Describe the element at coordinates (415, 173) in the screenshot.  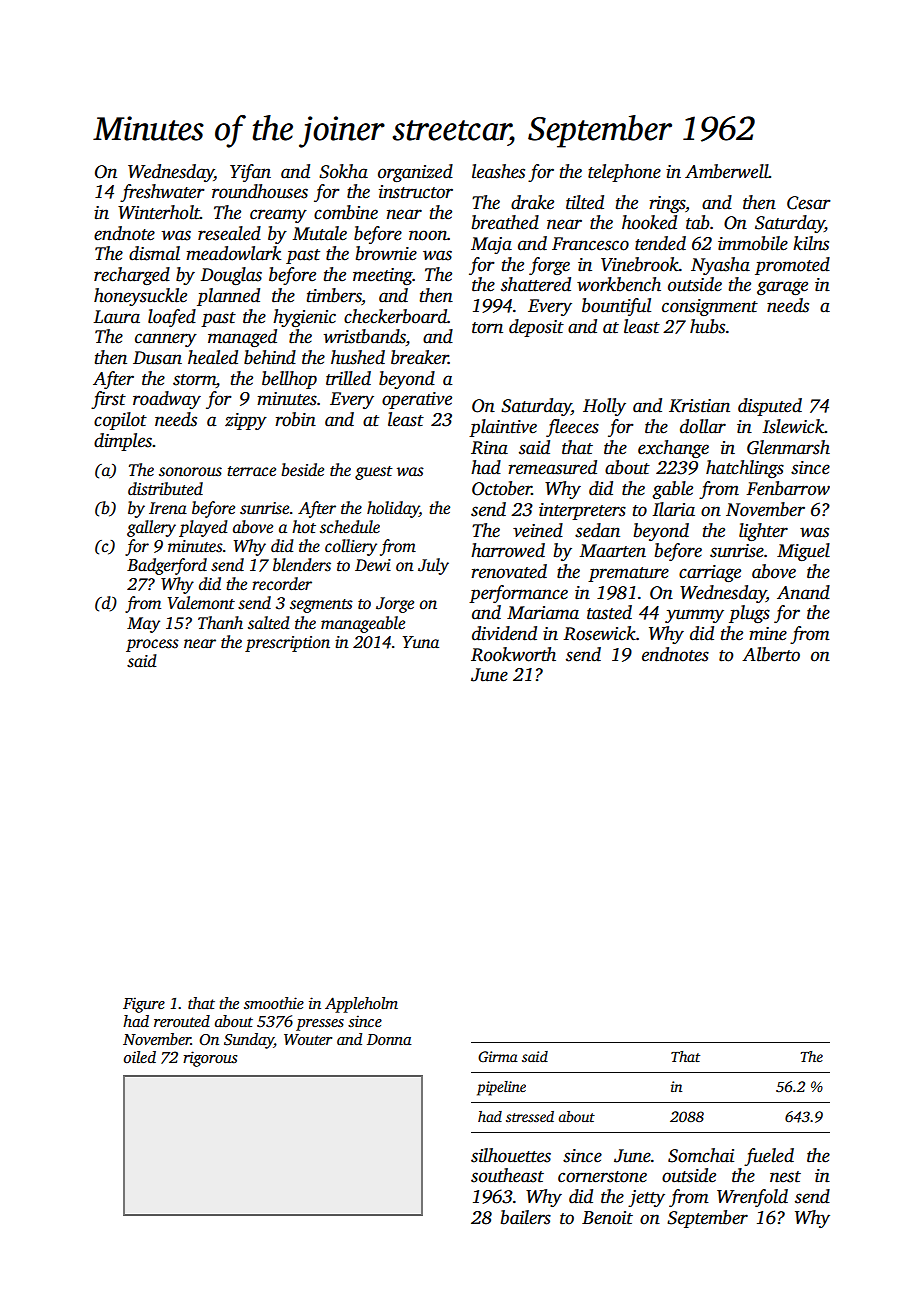
I see `organized` at that location.
